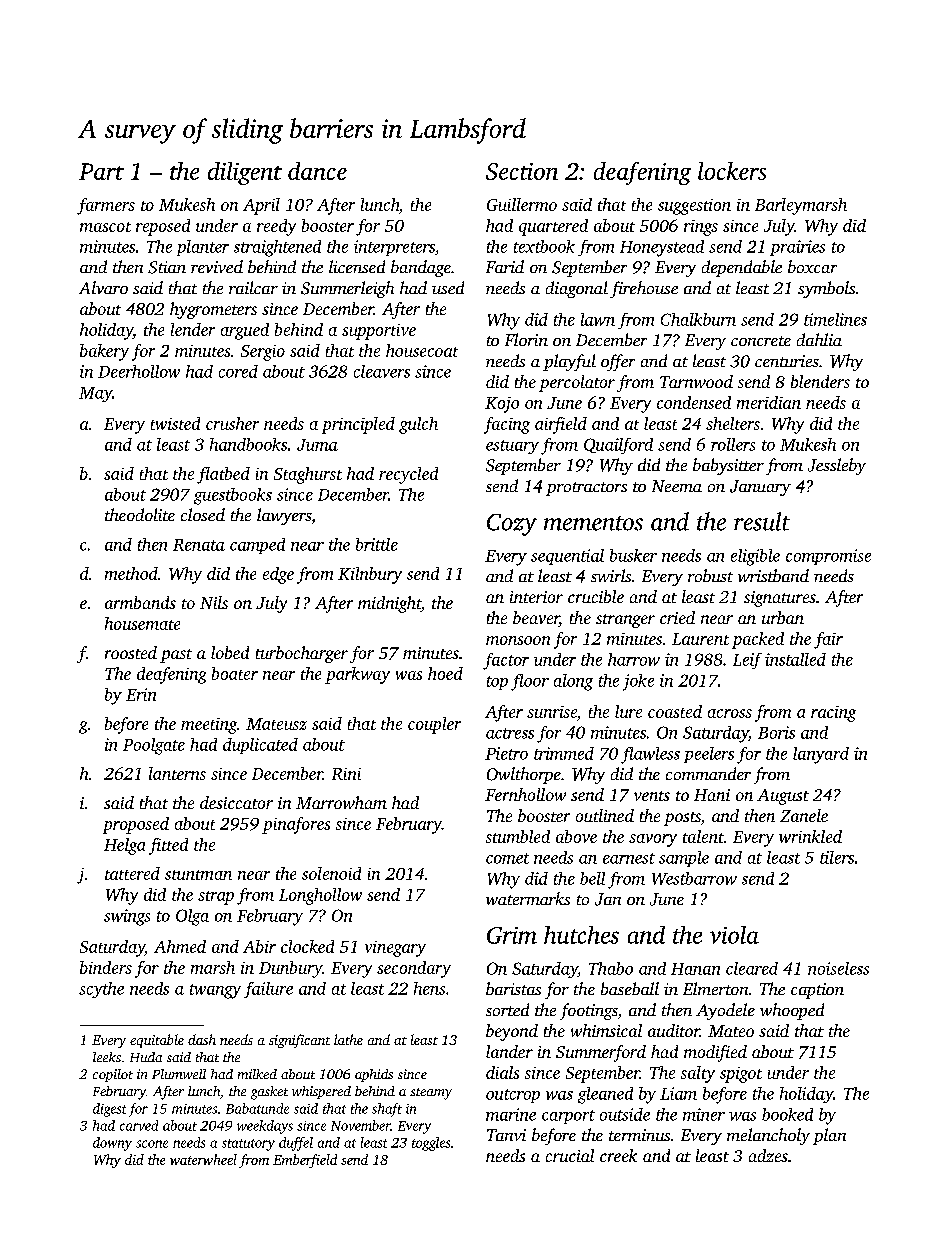 The image size is (952, 1233). I want to click on Dunbury, so click(290, 969).
